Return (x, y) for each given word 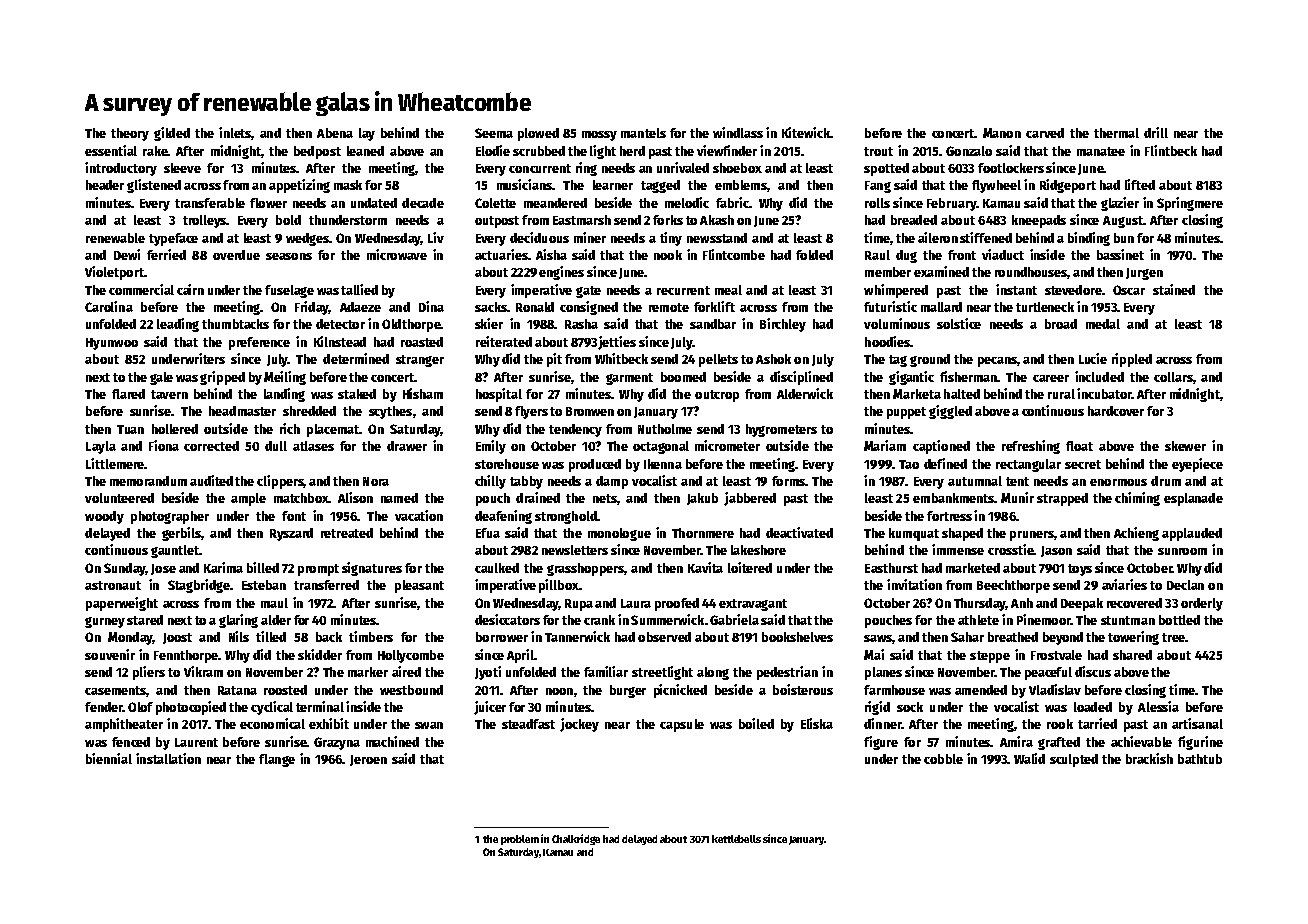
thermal (1116, 133)
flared (128, 394)
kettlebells (736, 839)
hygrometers (781, 430)
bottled (1179, 620)
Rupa (579, 605)
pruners (1032, 536)
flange (277, 760)
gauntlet (175, 551)
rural (1061, 394)
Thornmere (703, 533)
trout (878, 151)
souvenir (110, 654)
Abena (335, 133)
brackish (1149, 758)
